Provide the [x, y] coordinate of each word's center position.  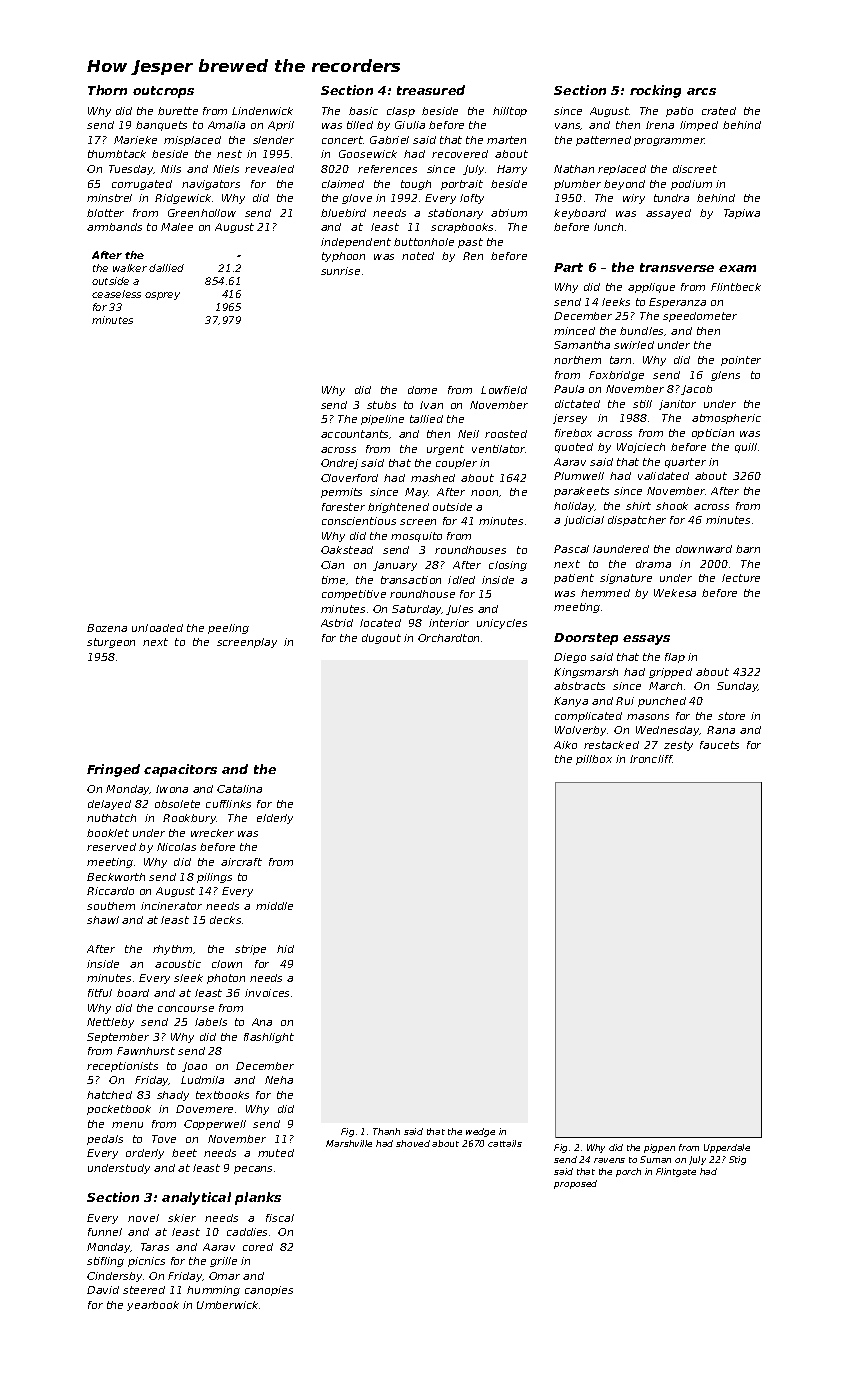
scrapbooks [462, 228]
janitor [677, 405]
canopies [269, 1291]
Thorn [107, 90]
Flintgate [676, 1172]
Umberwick [227, 1305]
